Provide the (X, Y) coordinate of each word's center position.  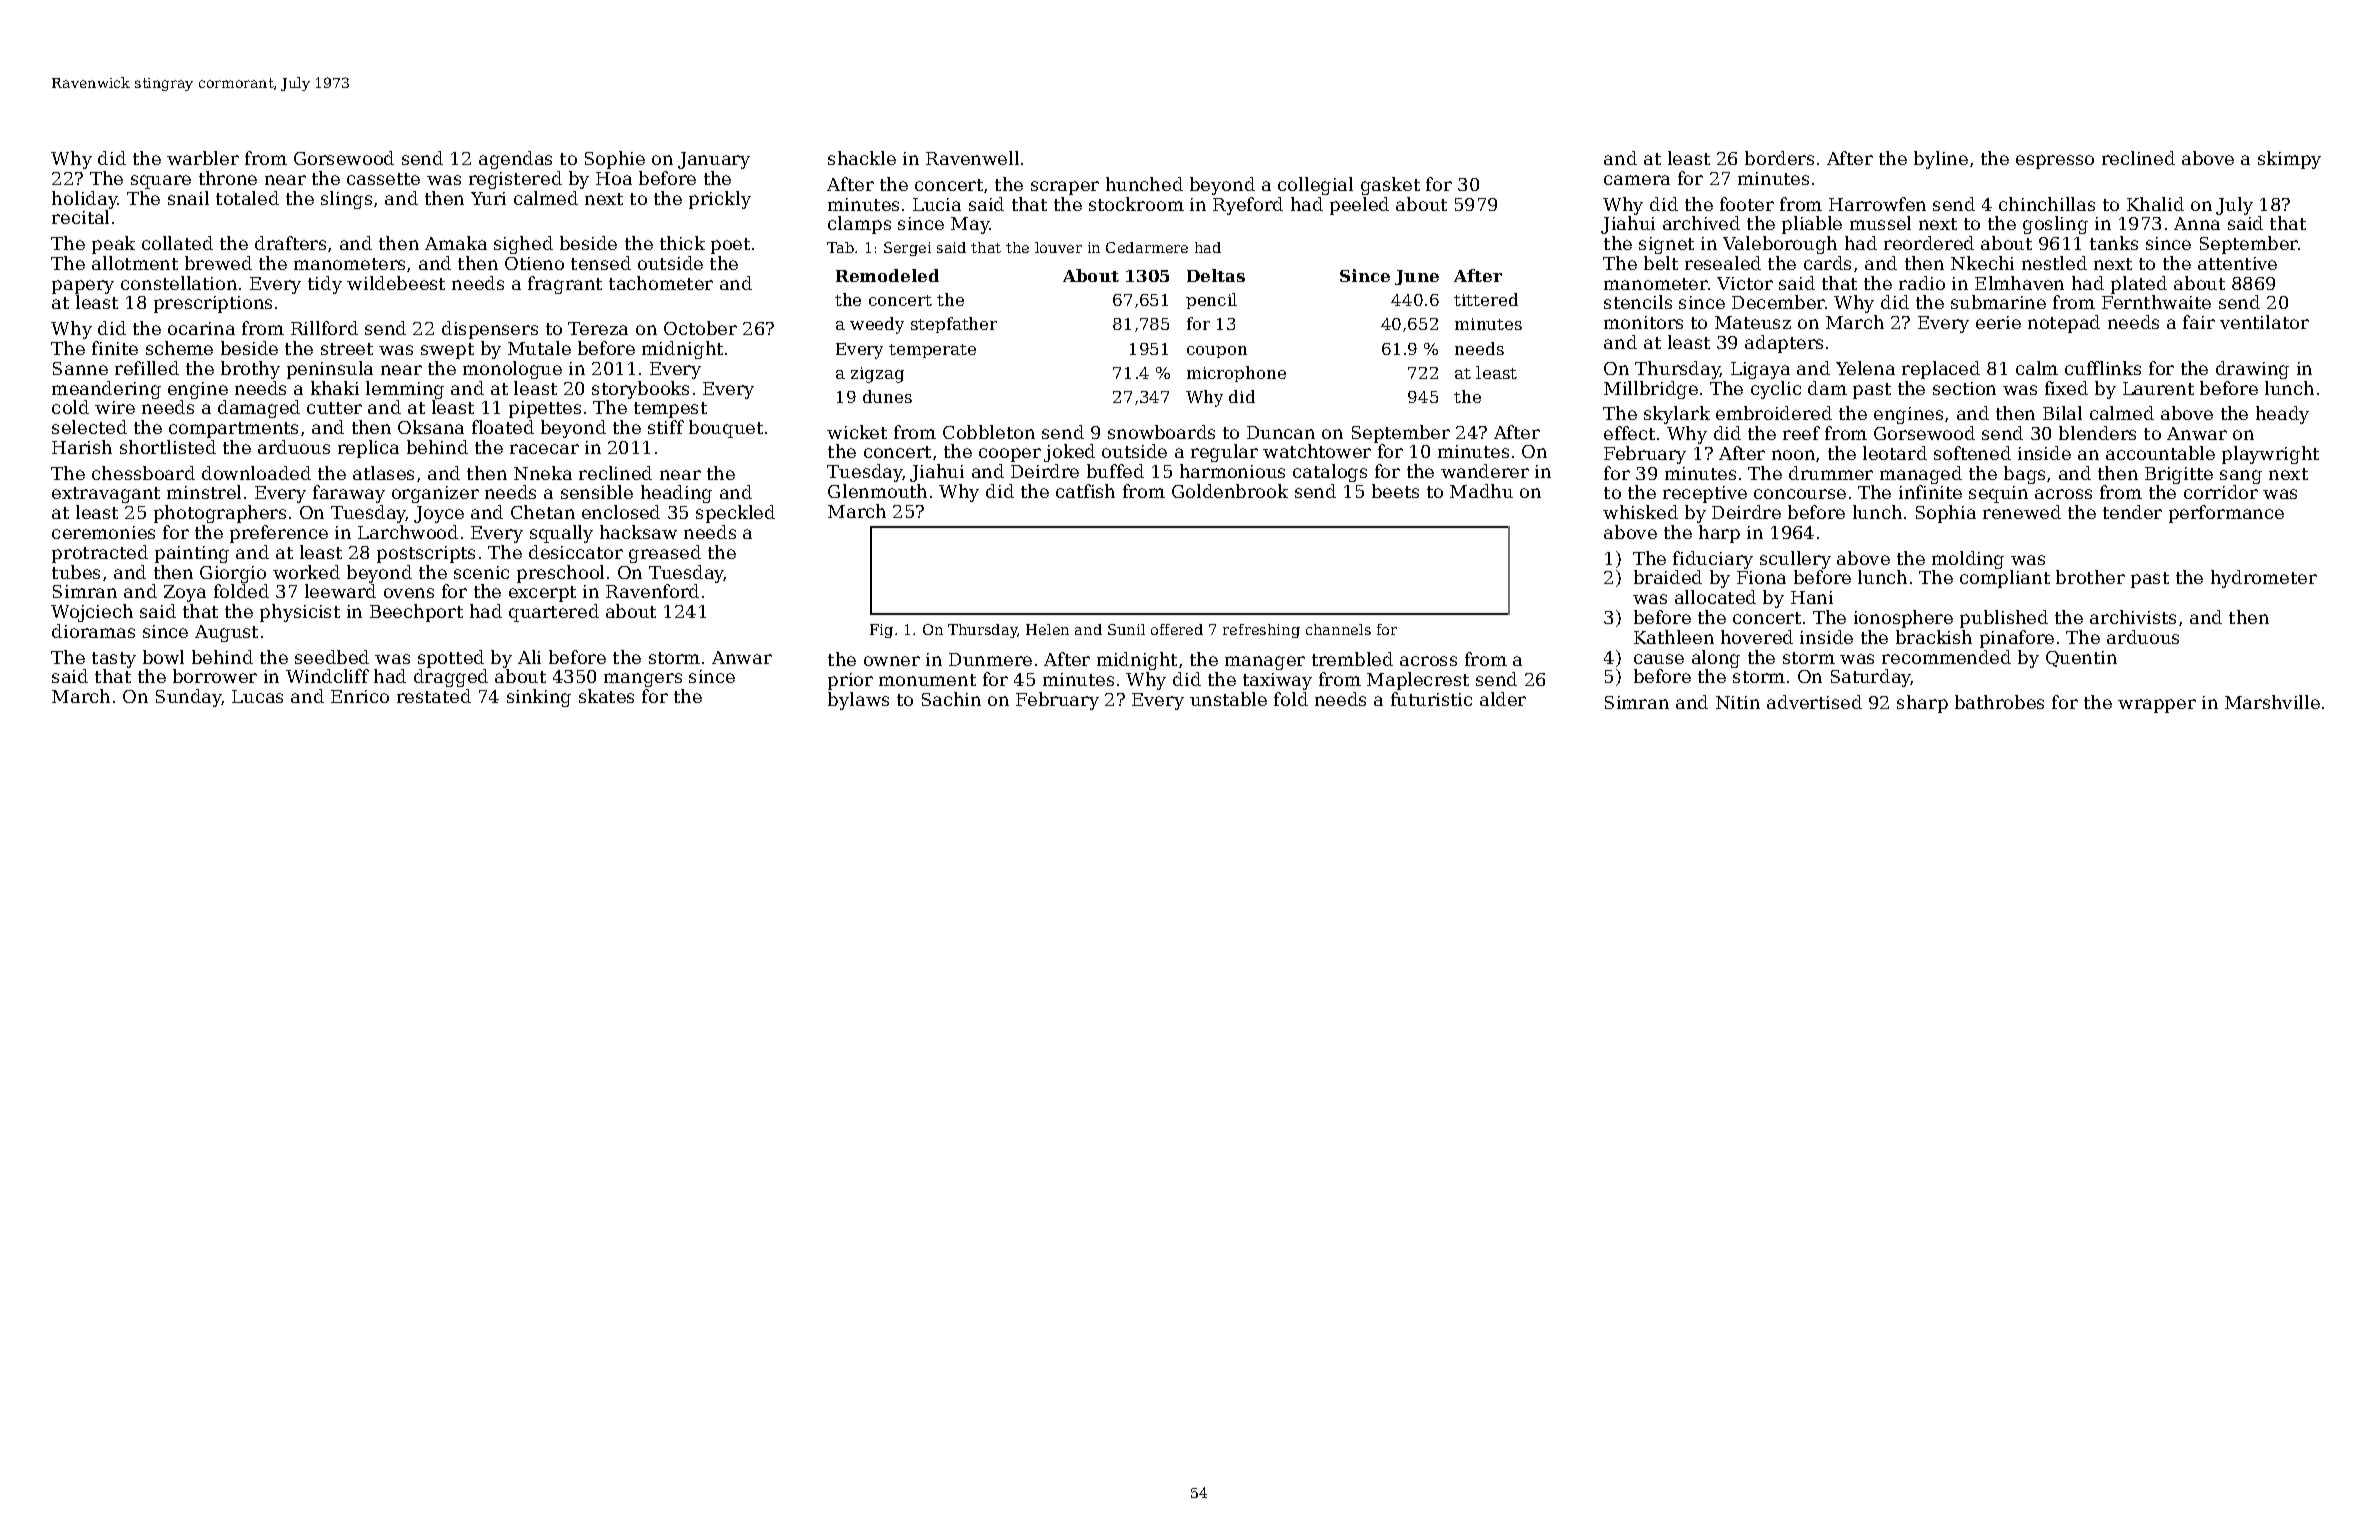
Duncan (1281, 432)
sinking (539, 698)
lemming (405, 390)
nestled (2054, 263)
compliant (2005, 579)
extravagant (106, 495)
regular (1224, 453)
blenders (2097, 433)
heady (2282, 415)
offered (1177, 629)
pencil (1211, 301)
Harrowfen (1877, 204)
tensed (601, 263)
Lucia (937, 204)
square (161, 182)
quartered (554, 613)
